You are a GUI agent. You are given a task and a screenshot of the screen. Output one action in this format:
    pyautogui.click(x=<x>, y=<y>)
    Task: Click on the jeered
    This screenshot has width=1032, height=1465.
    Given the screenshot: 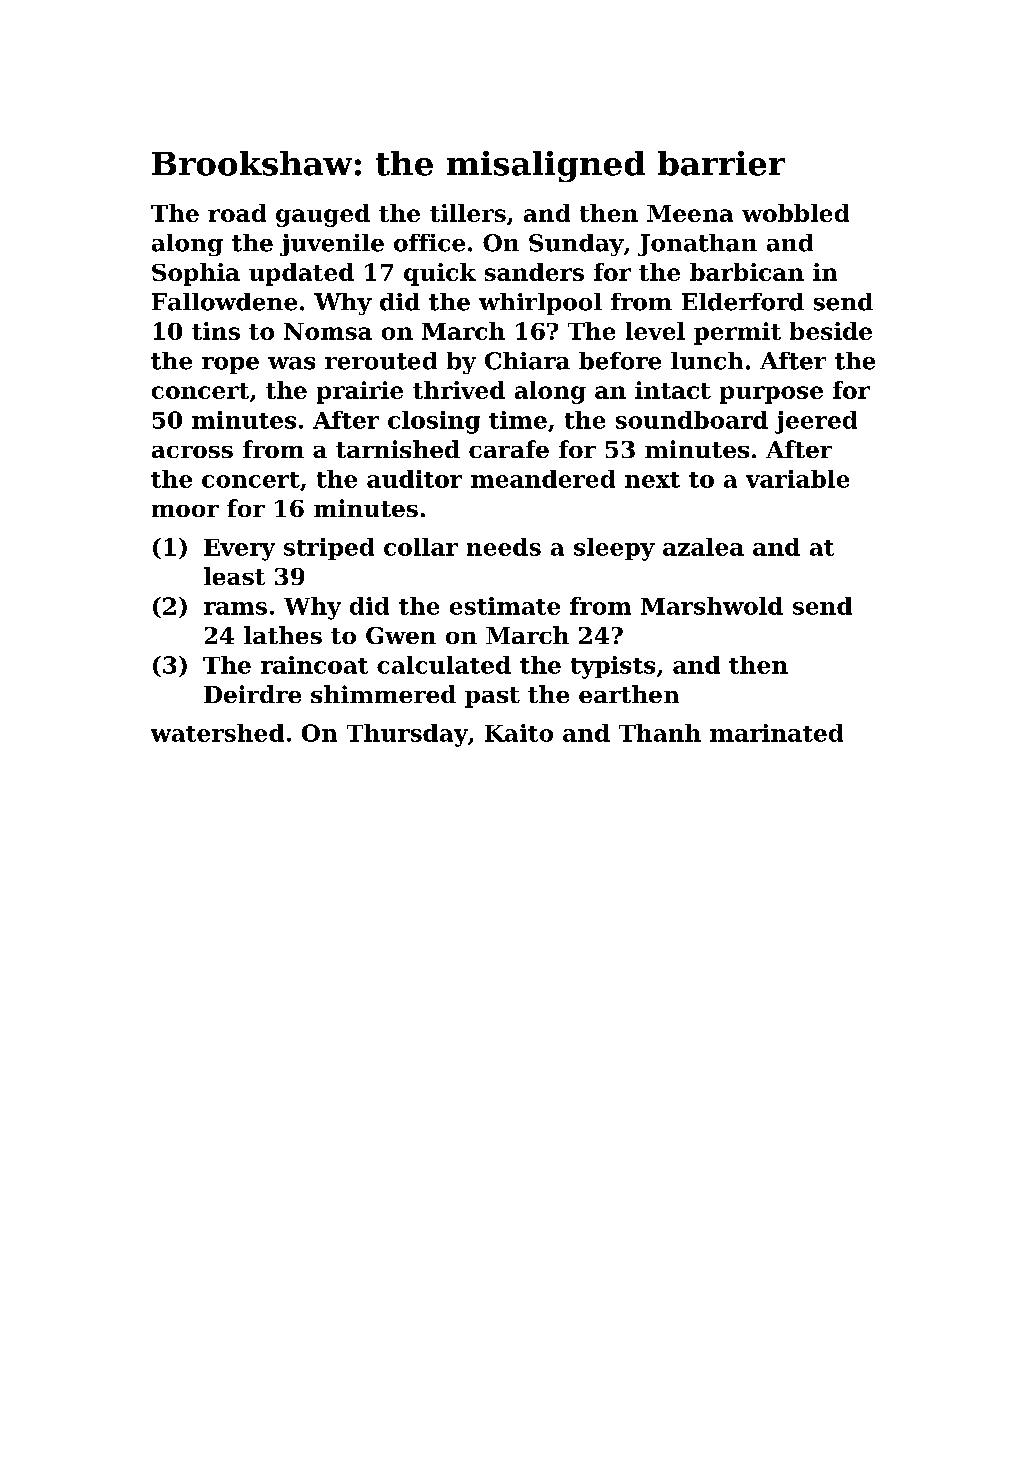 What is the action you would take?
    pyautogui.click(x=816, y=422)
